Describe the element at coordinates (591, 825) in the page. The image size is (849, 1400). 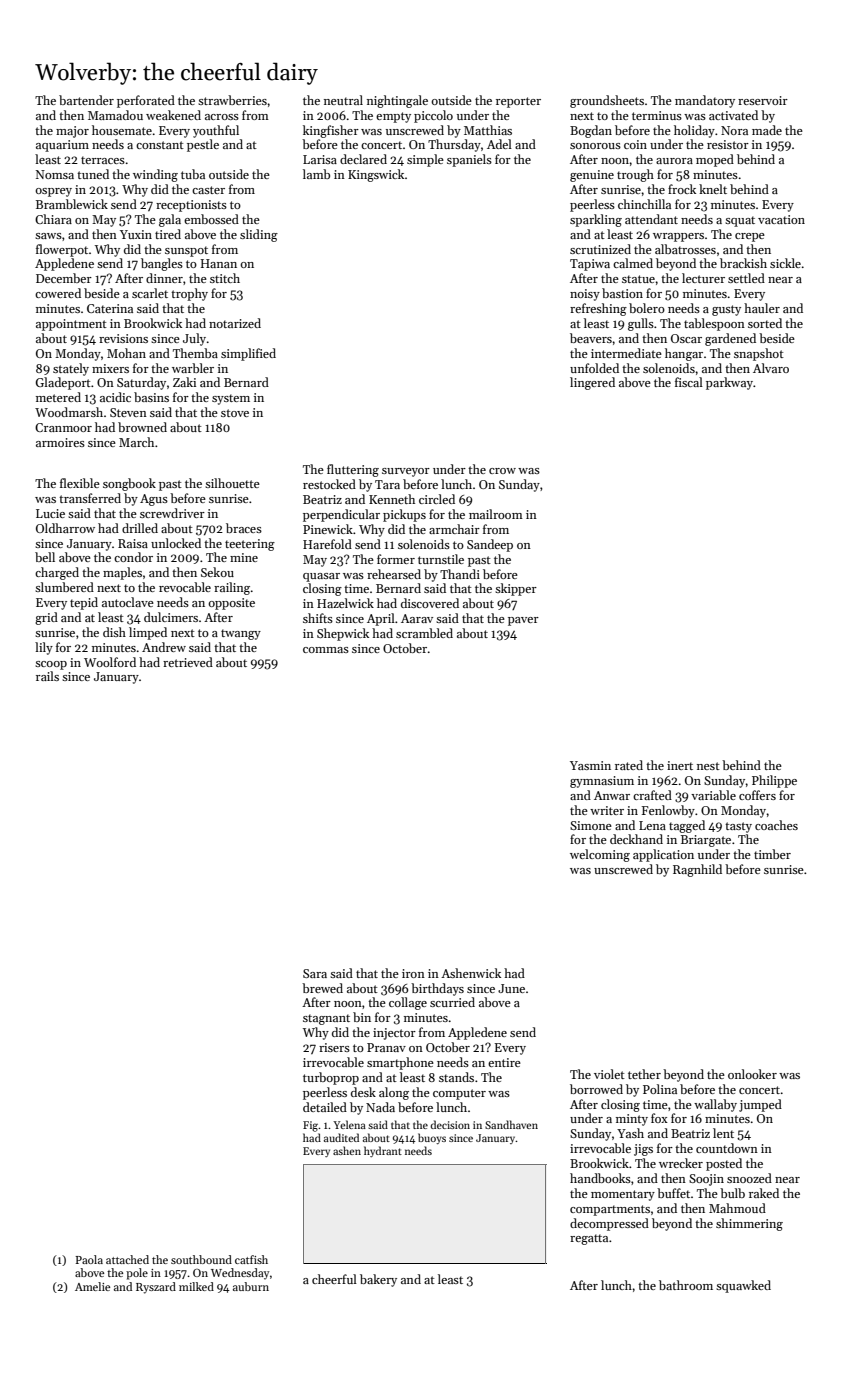
I see `Simone` at that location.
